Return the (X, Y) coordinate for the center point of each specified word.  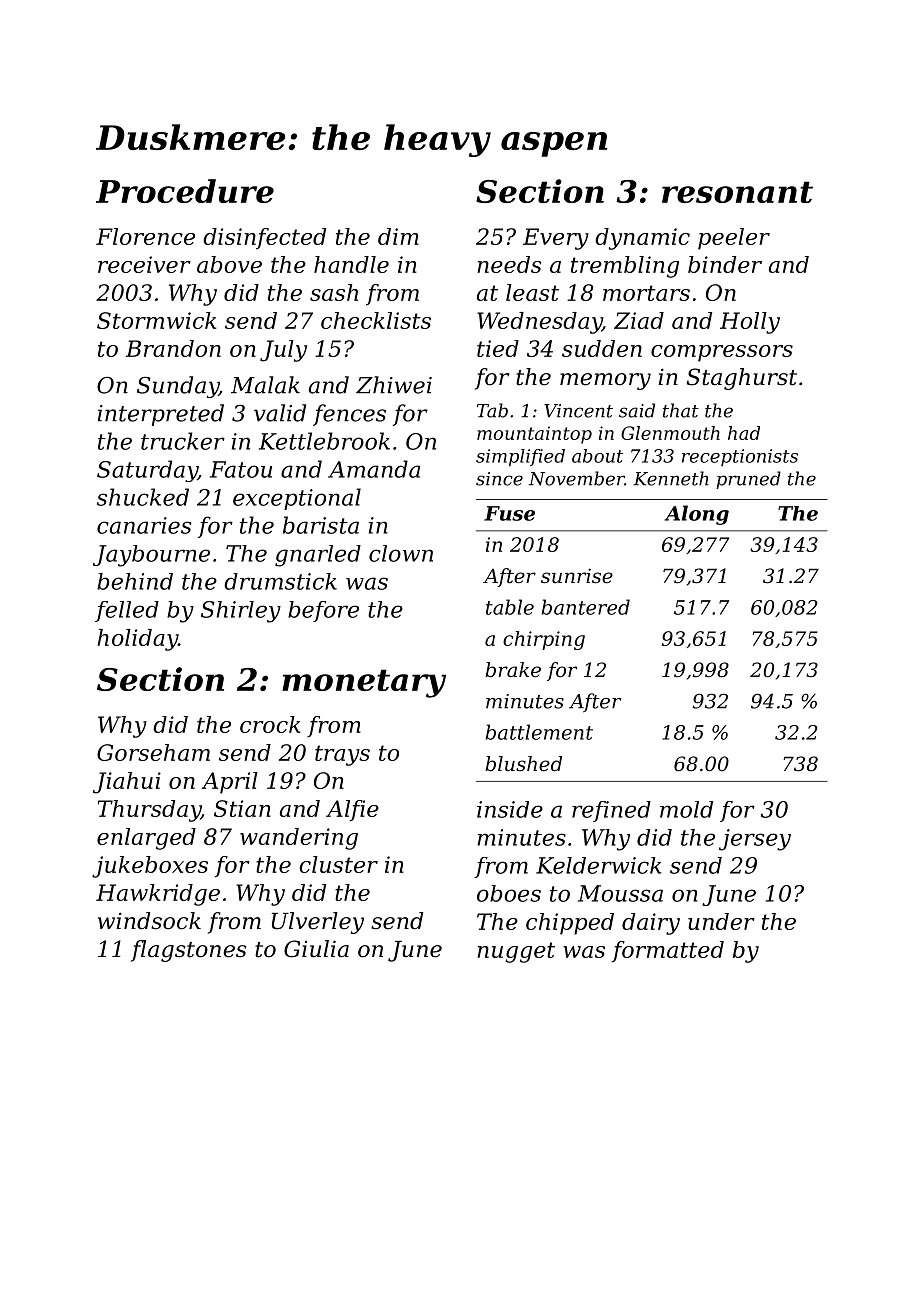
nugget (516, 952)
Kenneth (671, 478)
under (721, 921)
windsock (149, 921)
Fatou (241, 469)
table (510, 607)
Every (556, 239)
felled (127, 611)
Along (697, 515)
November (577, 478)
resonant (737, 192)
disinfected (264, 239)
